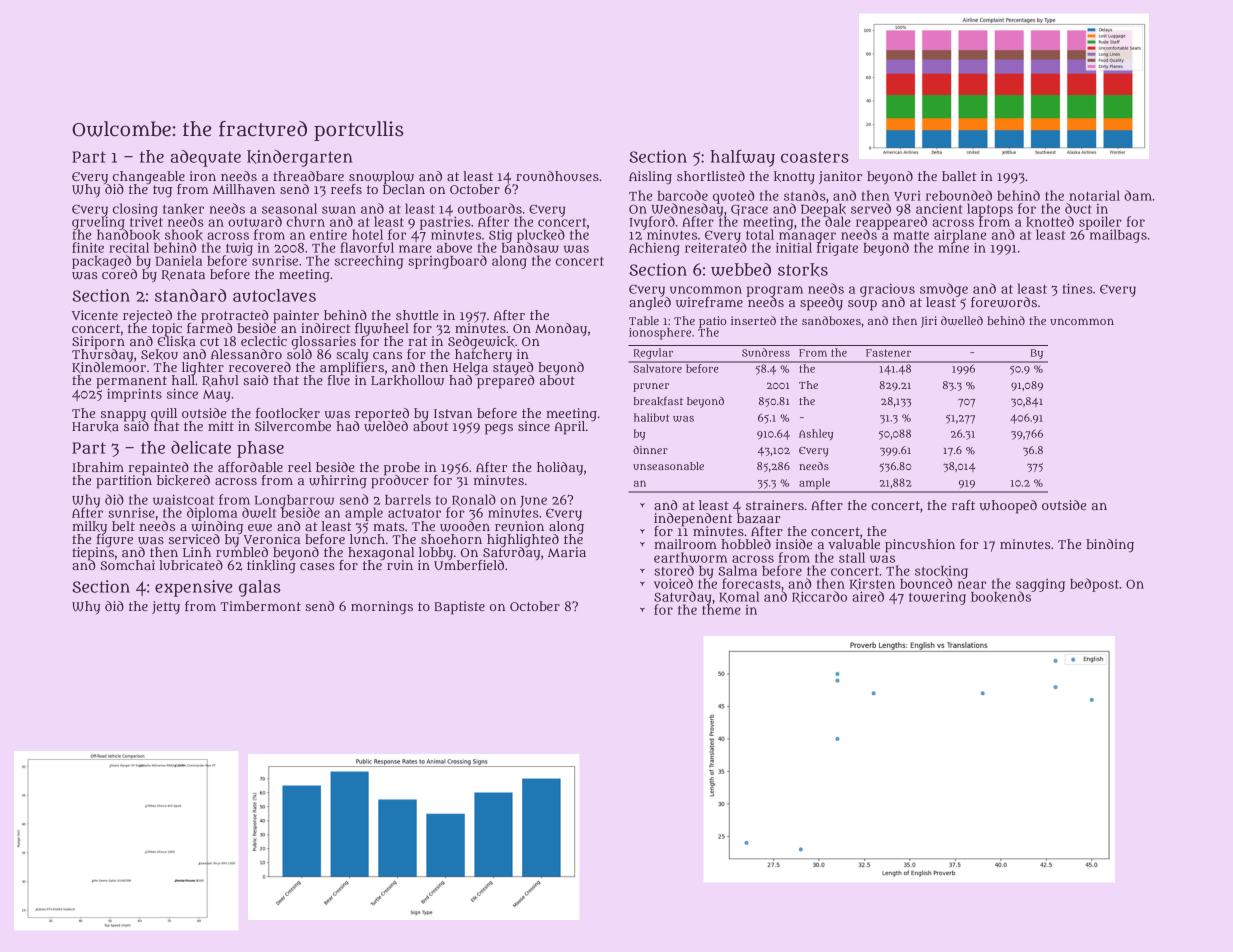 This document has width=1233, height=952. What do you see at coordinates (668, 466) in the document?
I see `unseasonable` at bounding box center [668, 466].
